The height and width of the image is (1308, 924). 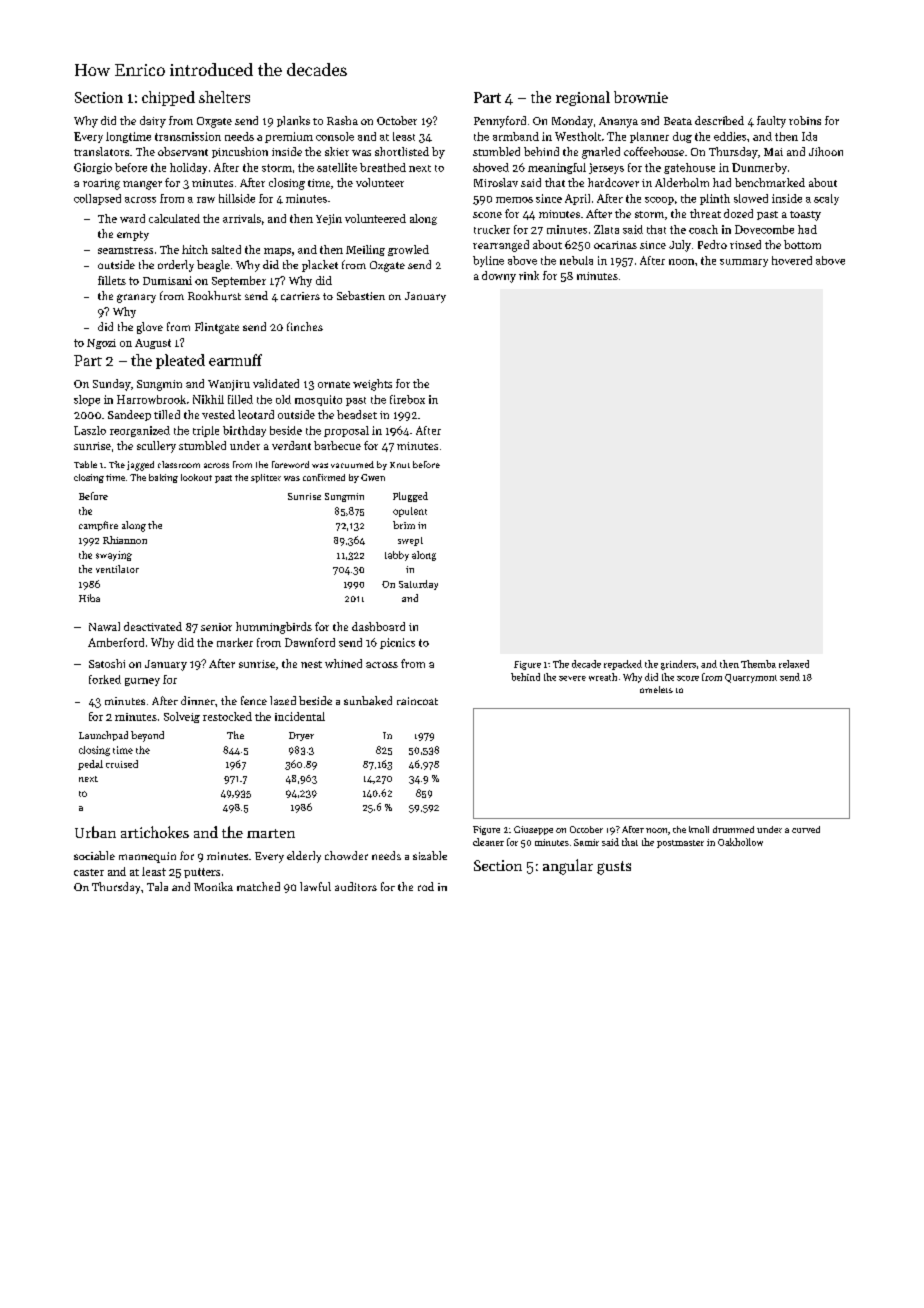 I want to click on Beata, so click(x=678, y=121).
